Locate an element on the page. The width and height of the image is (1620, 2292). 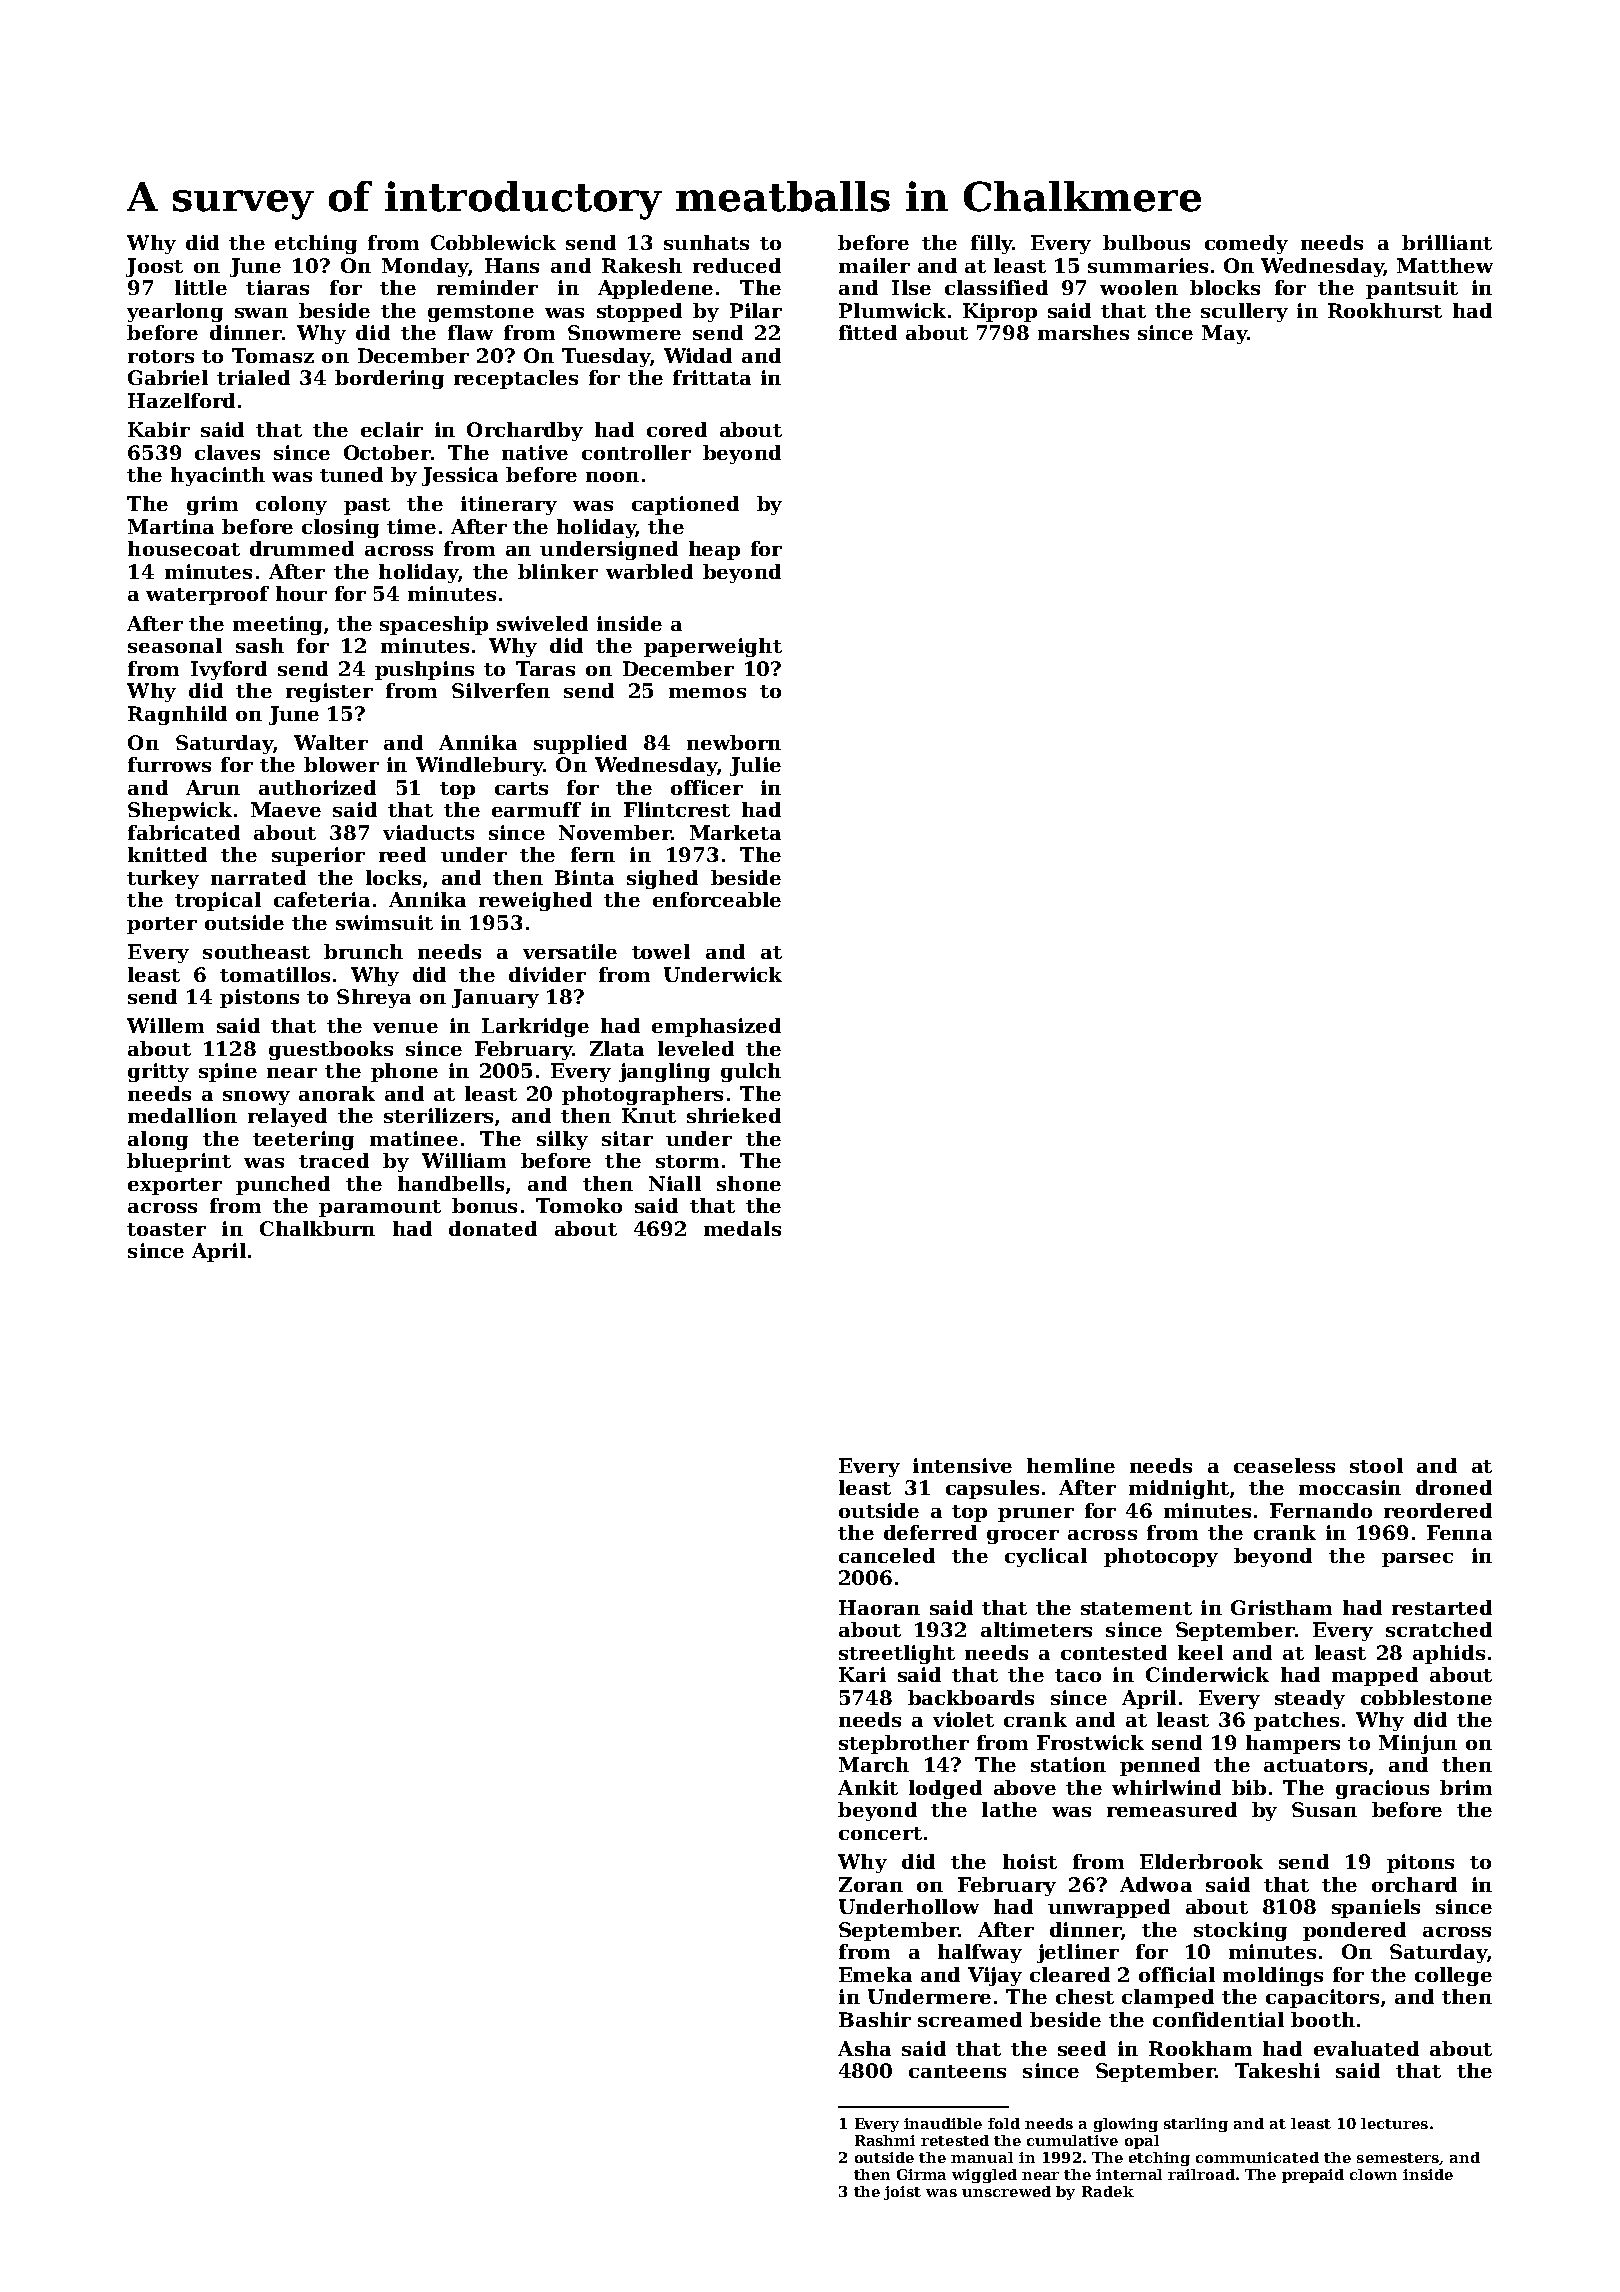
stool is located at coordinates (1376, 1465).
